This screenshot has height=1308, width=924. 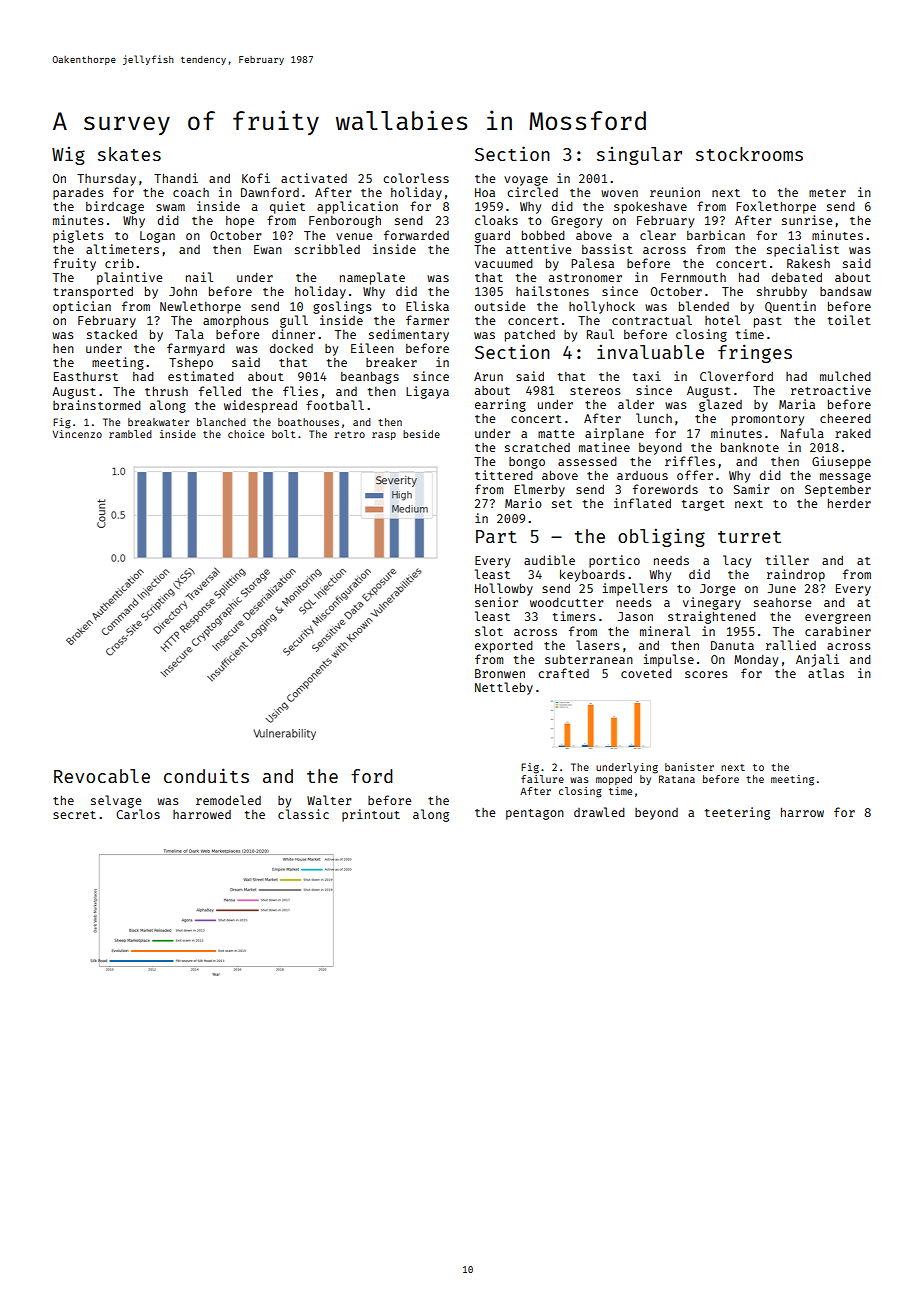 I want to click on teetering, so click(x=737, y=813).
